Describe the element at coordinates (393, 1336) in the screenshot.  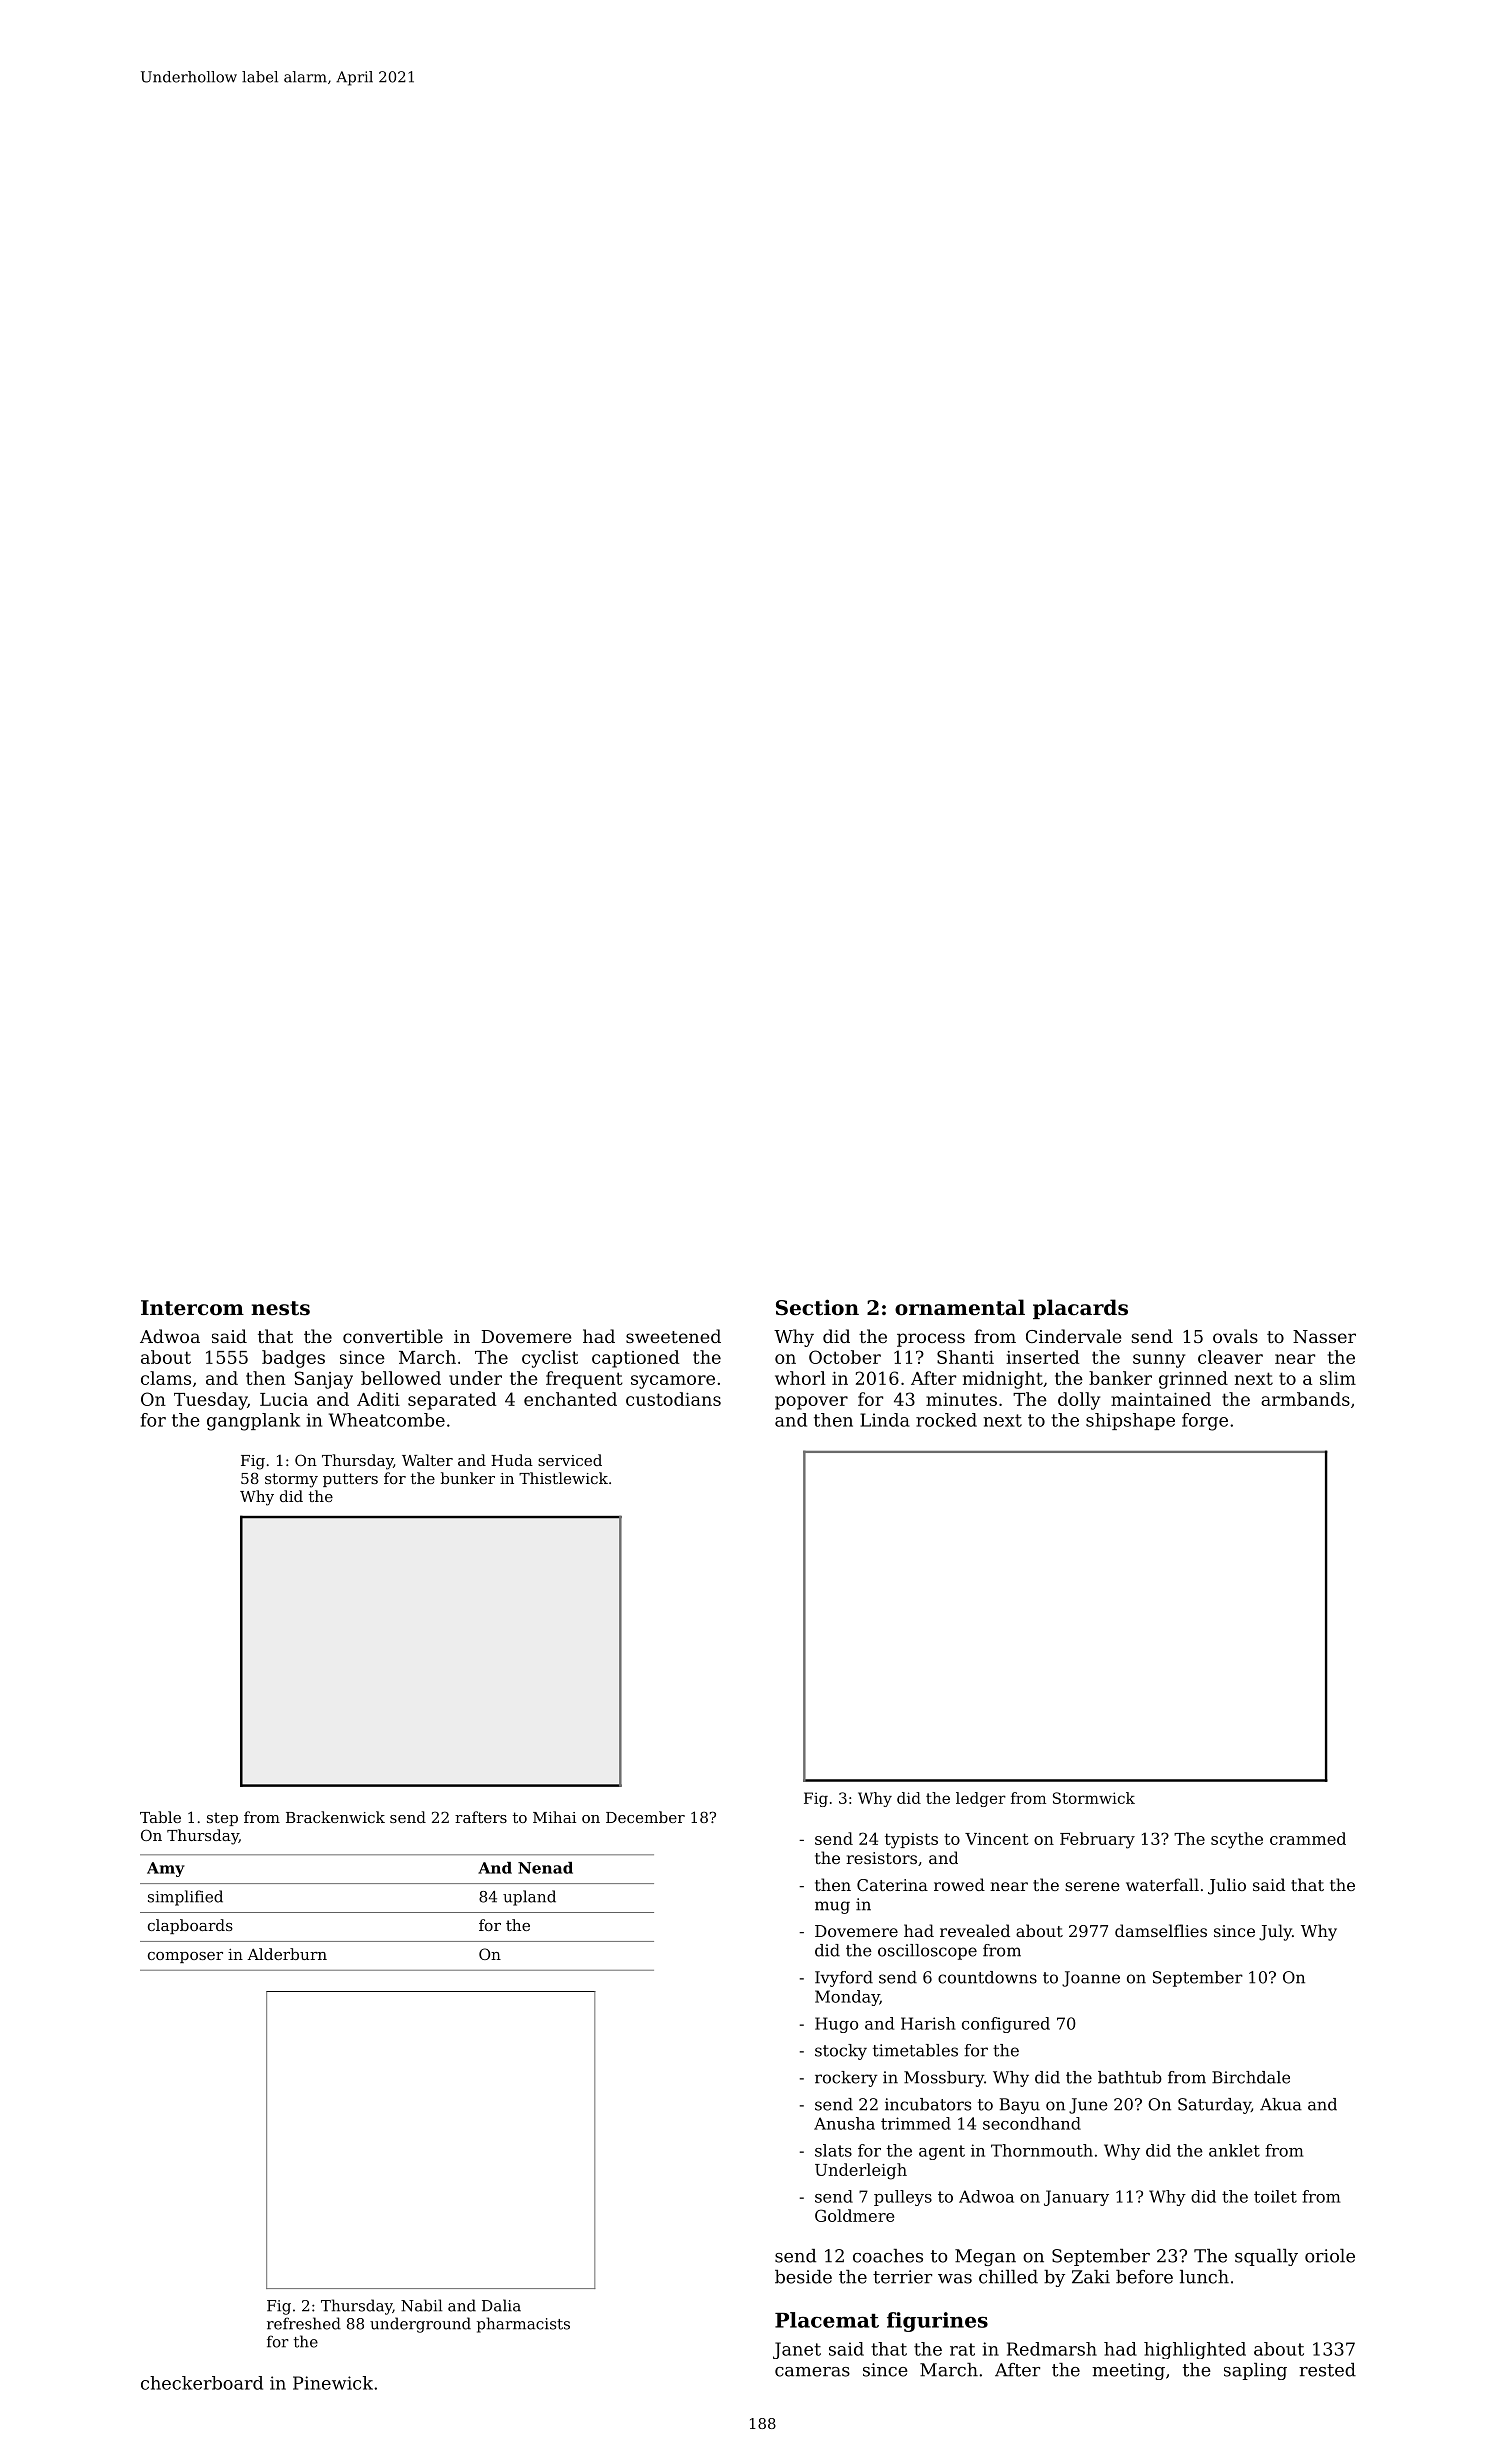
I see `convertible` at that location.
